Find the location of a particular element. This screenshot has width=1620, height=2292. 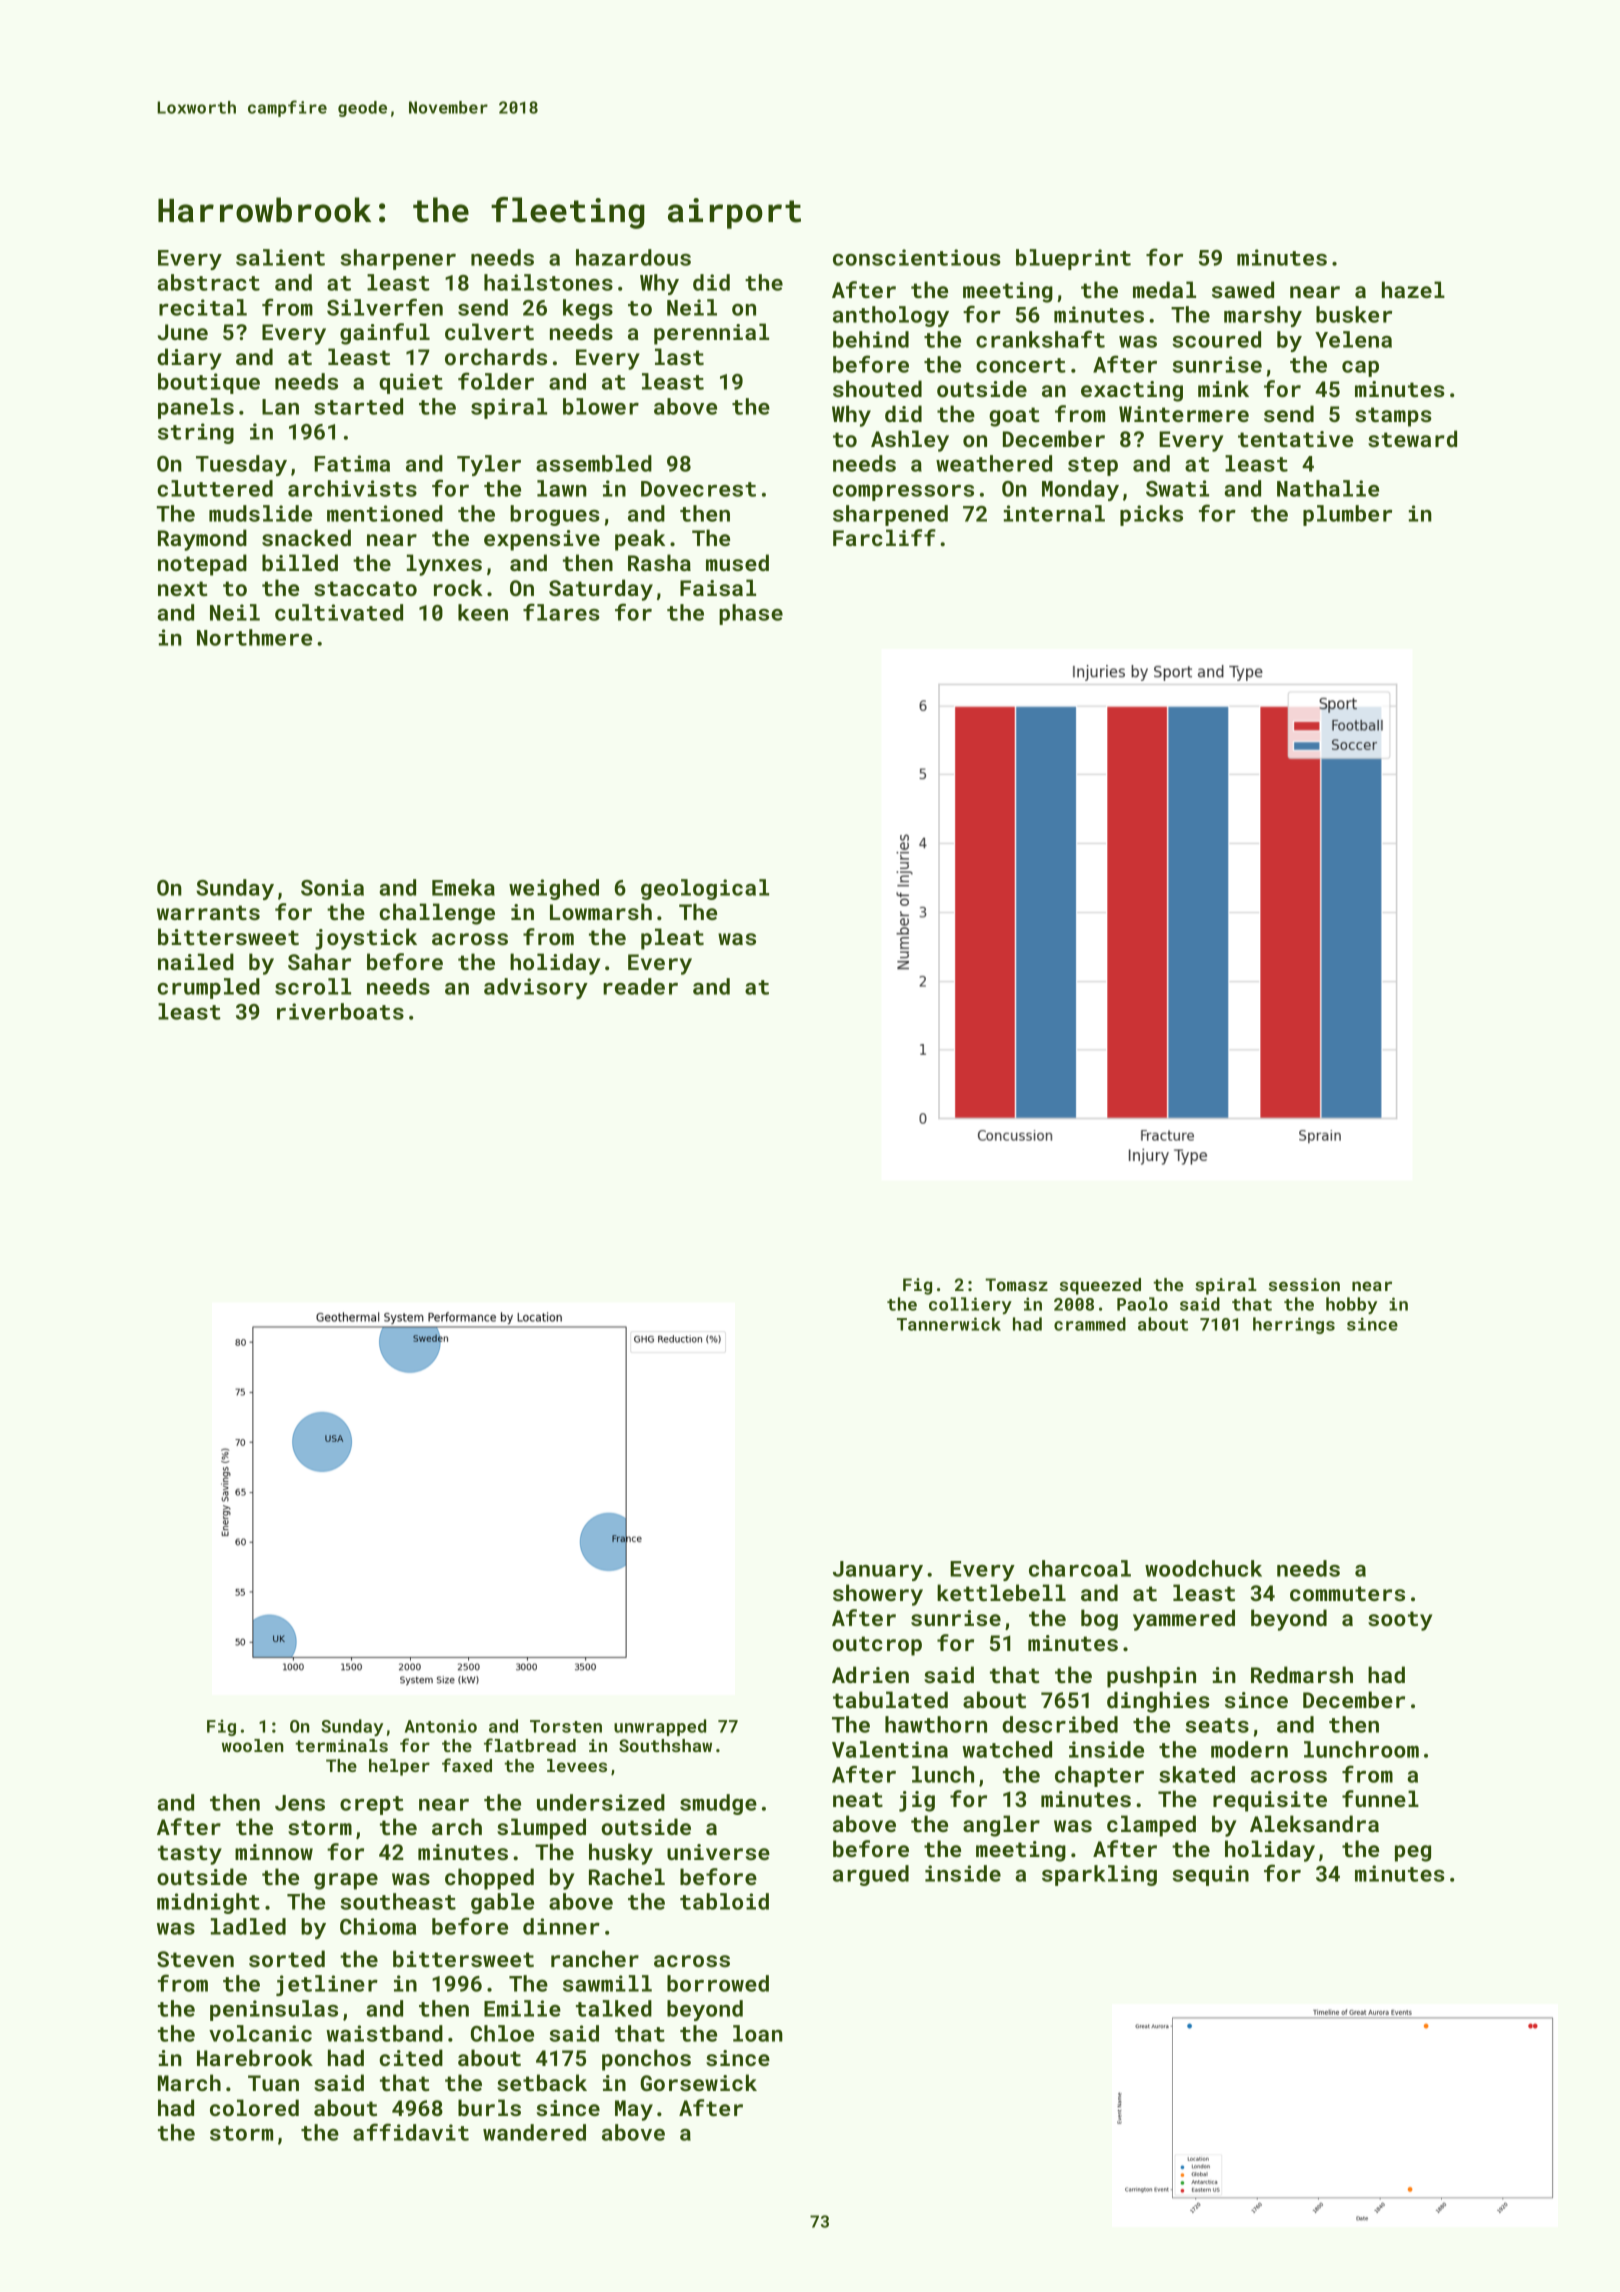

tentative is located at coordinates (1295, 439).
